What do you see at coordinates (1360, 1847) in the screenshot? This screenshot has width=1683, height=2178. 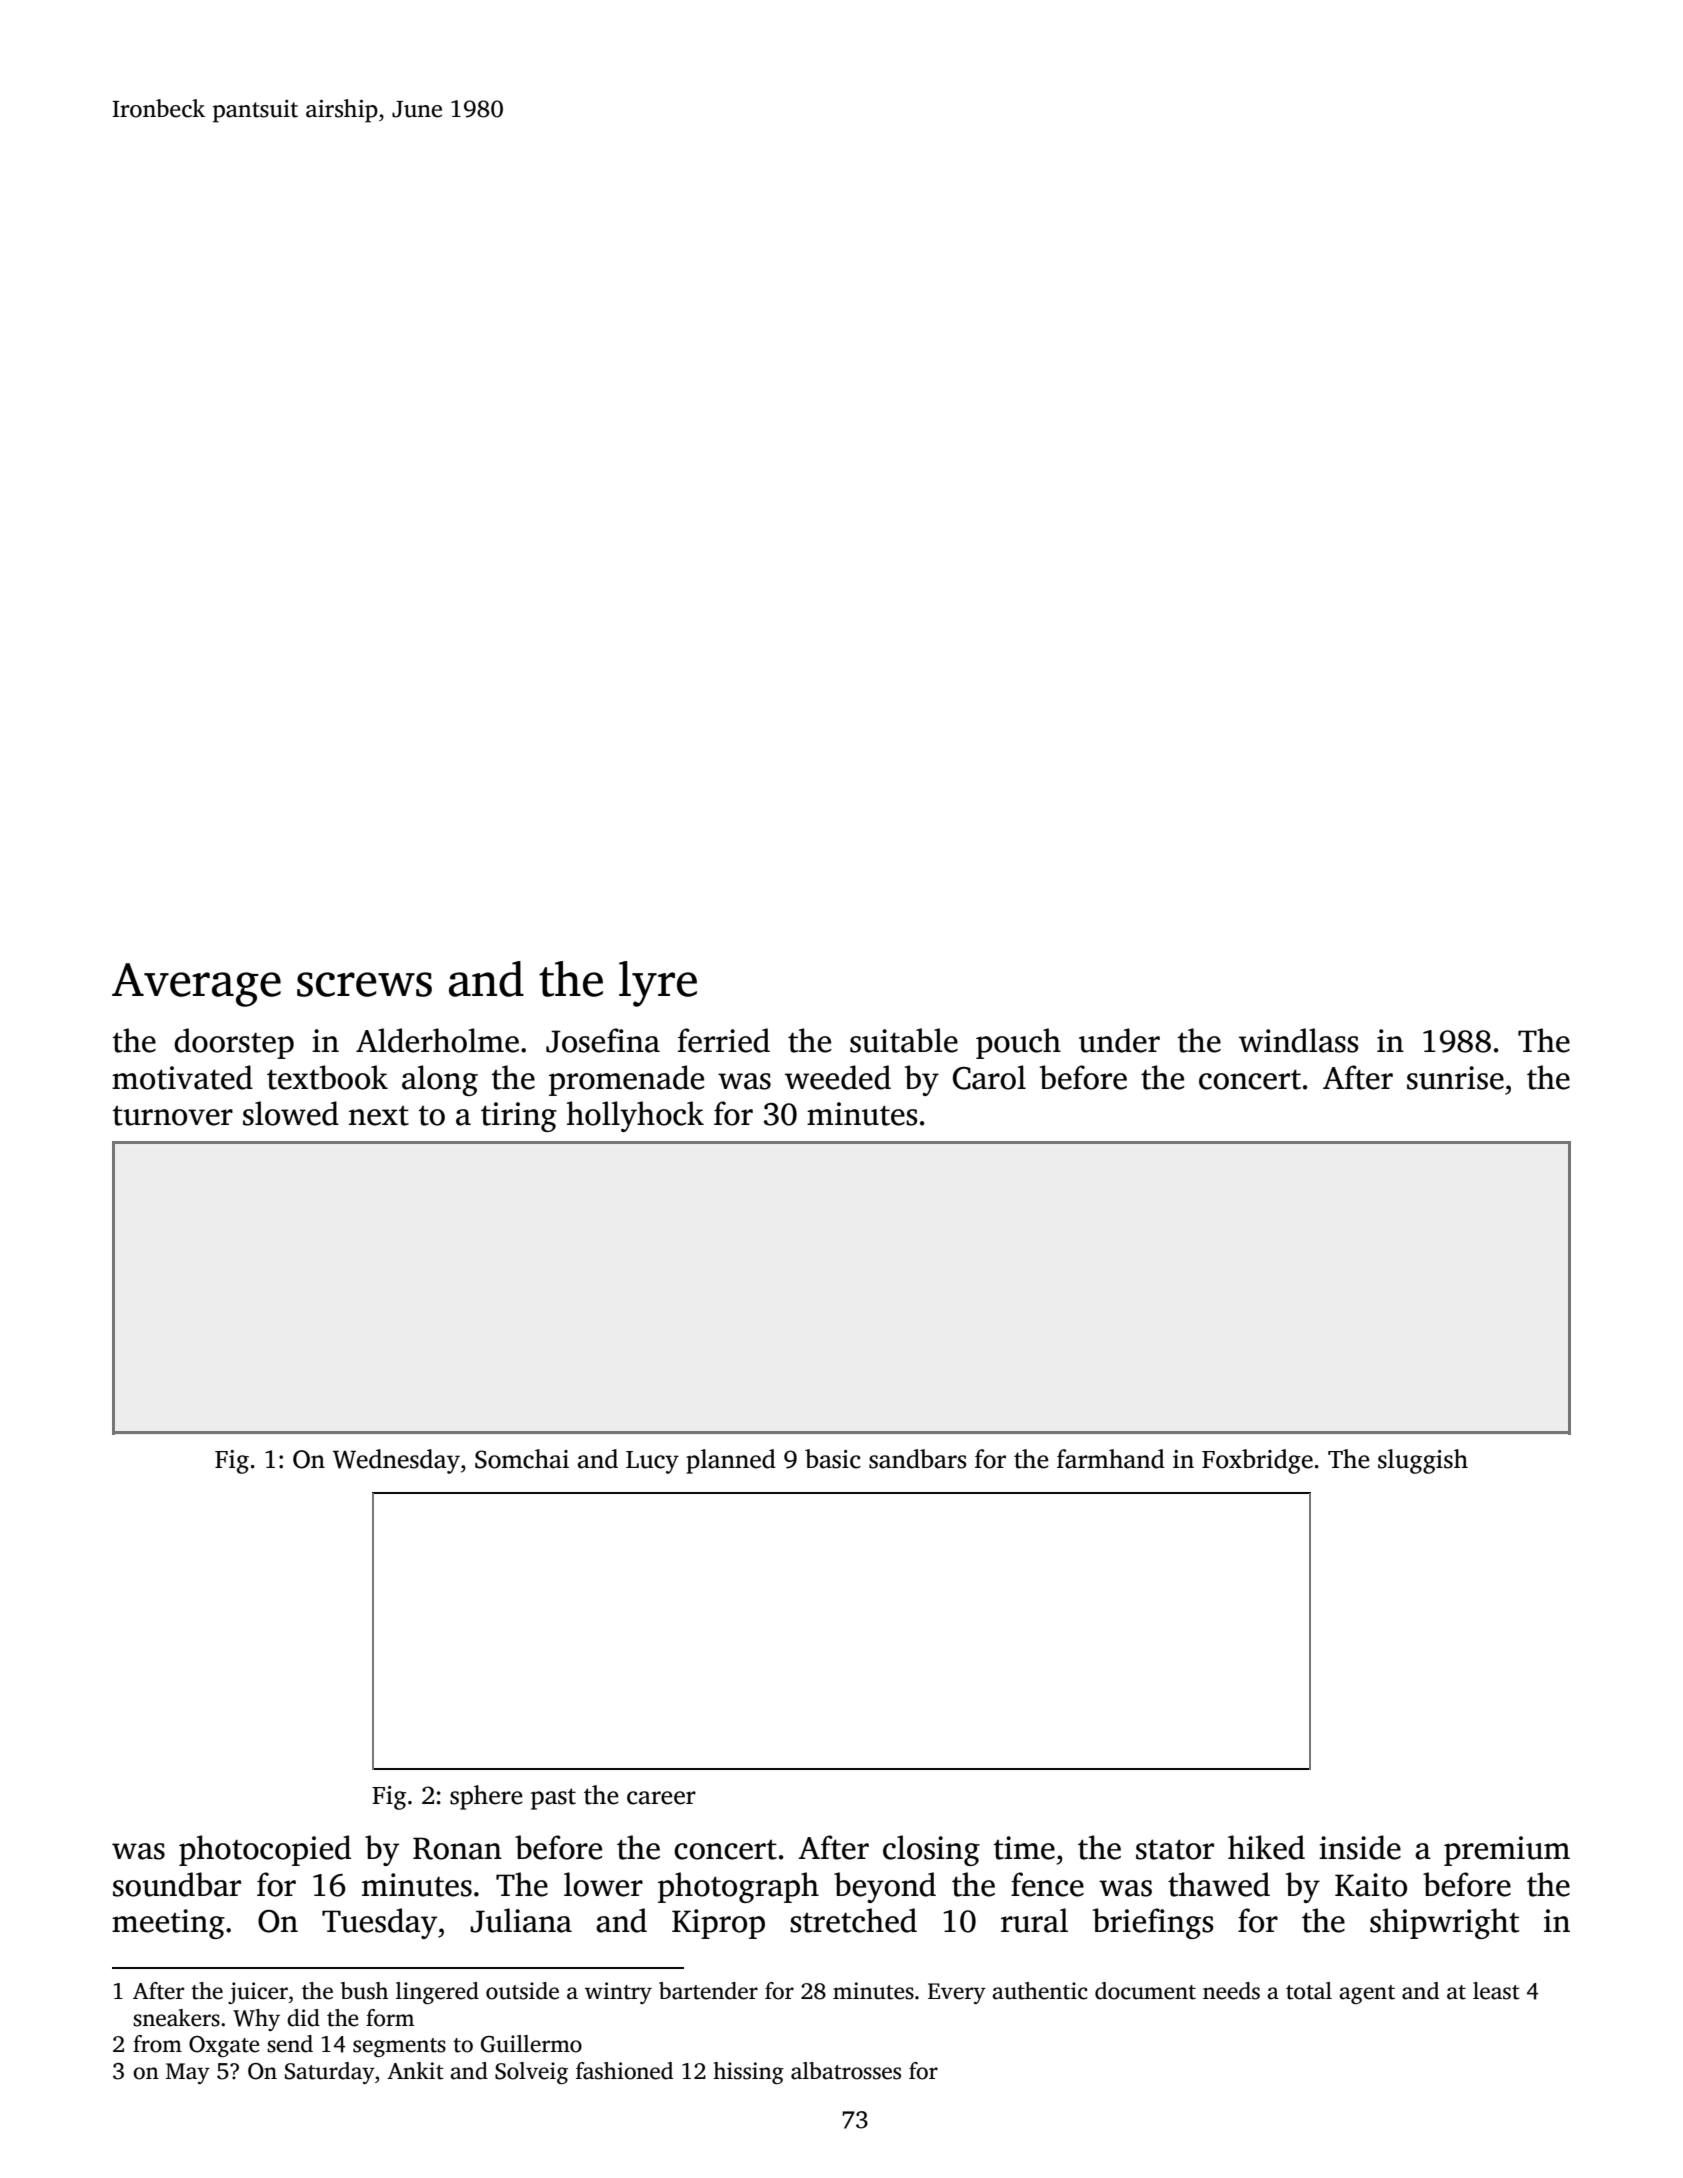 I see `inside` at bounding box center [1360, 1847].
